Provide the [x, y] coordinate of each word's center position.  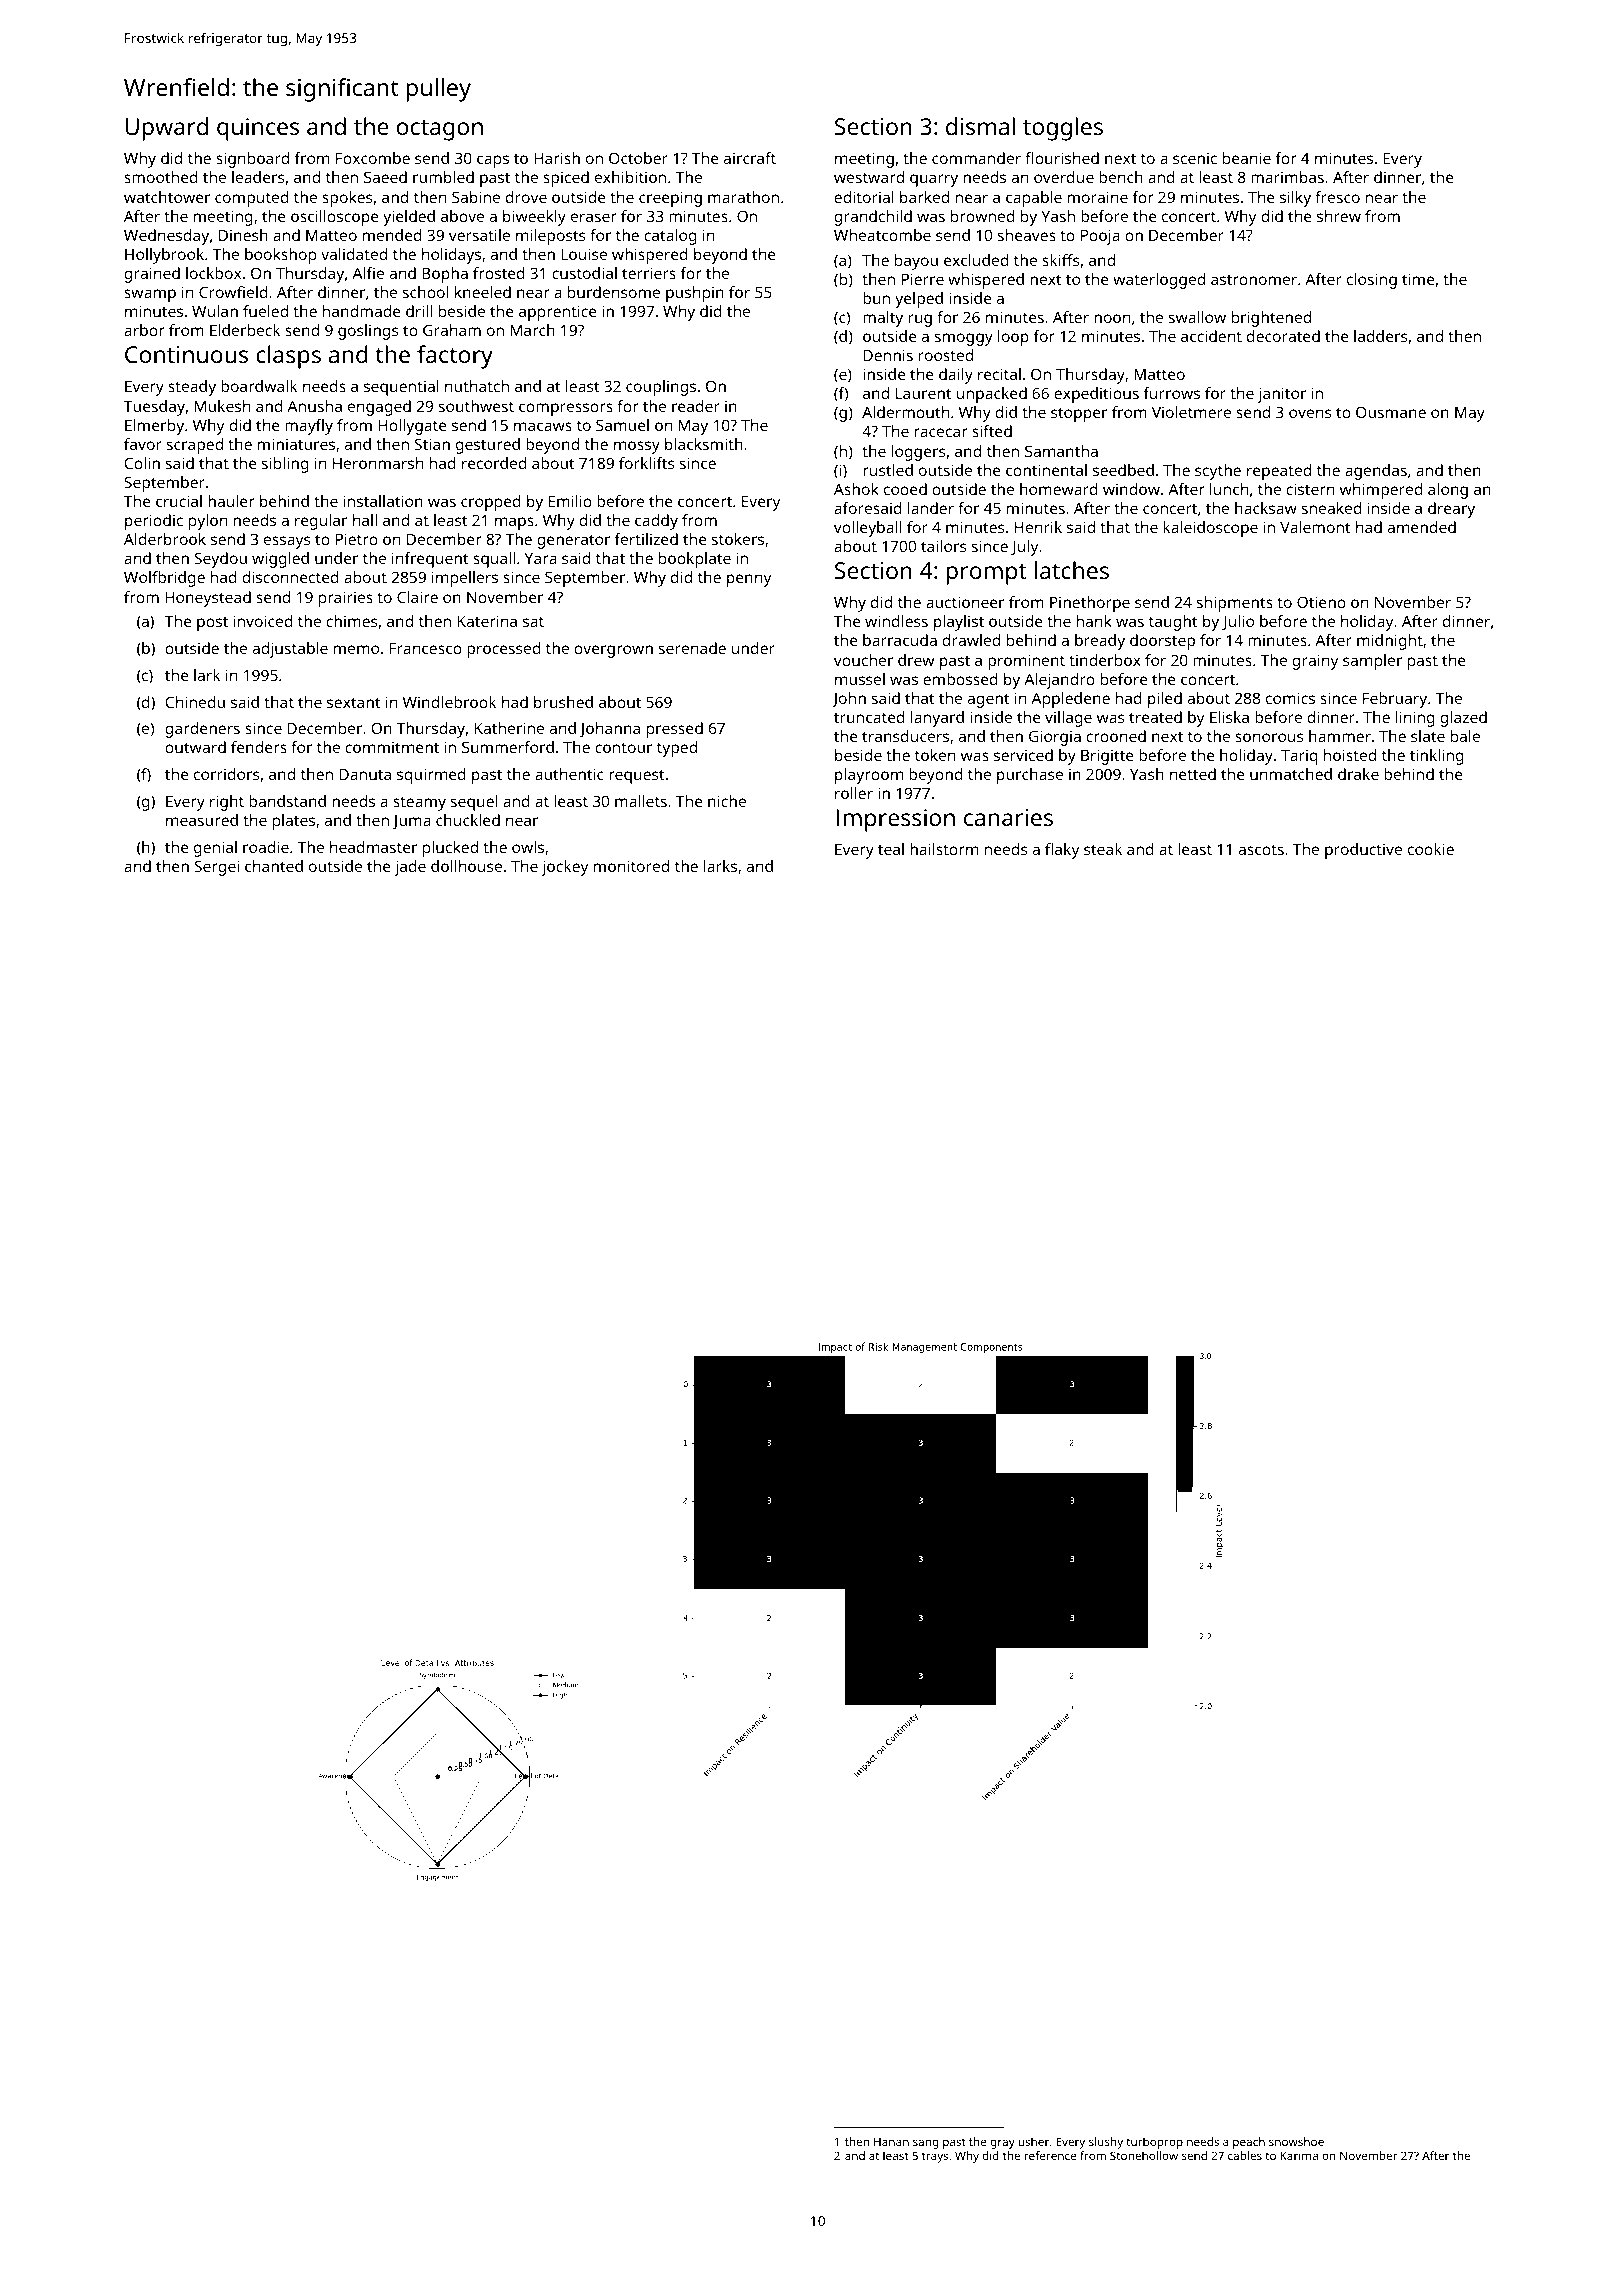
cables [1245, 2155]
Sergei [217, 868]
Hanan [891, 2141]
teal [891, 849]
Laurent [924, 393]
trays [935, 2157]
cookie [1431, 849]
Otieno [1321, 602]
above [462, 216]
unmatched [1291, 774]
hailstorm [944, 849]
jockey [564, 868]
